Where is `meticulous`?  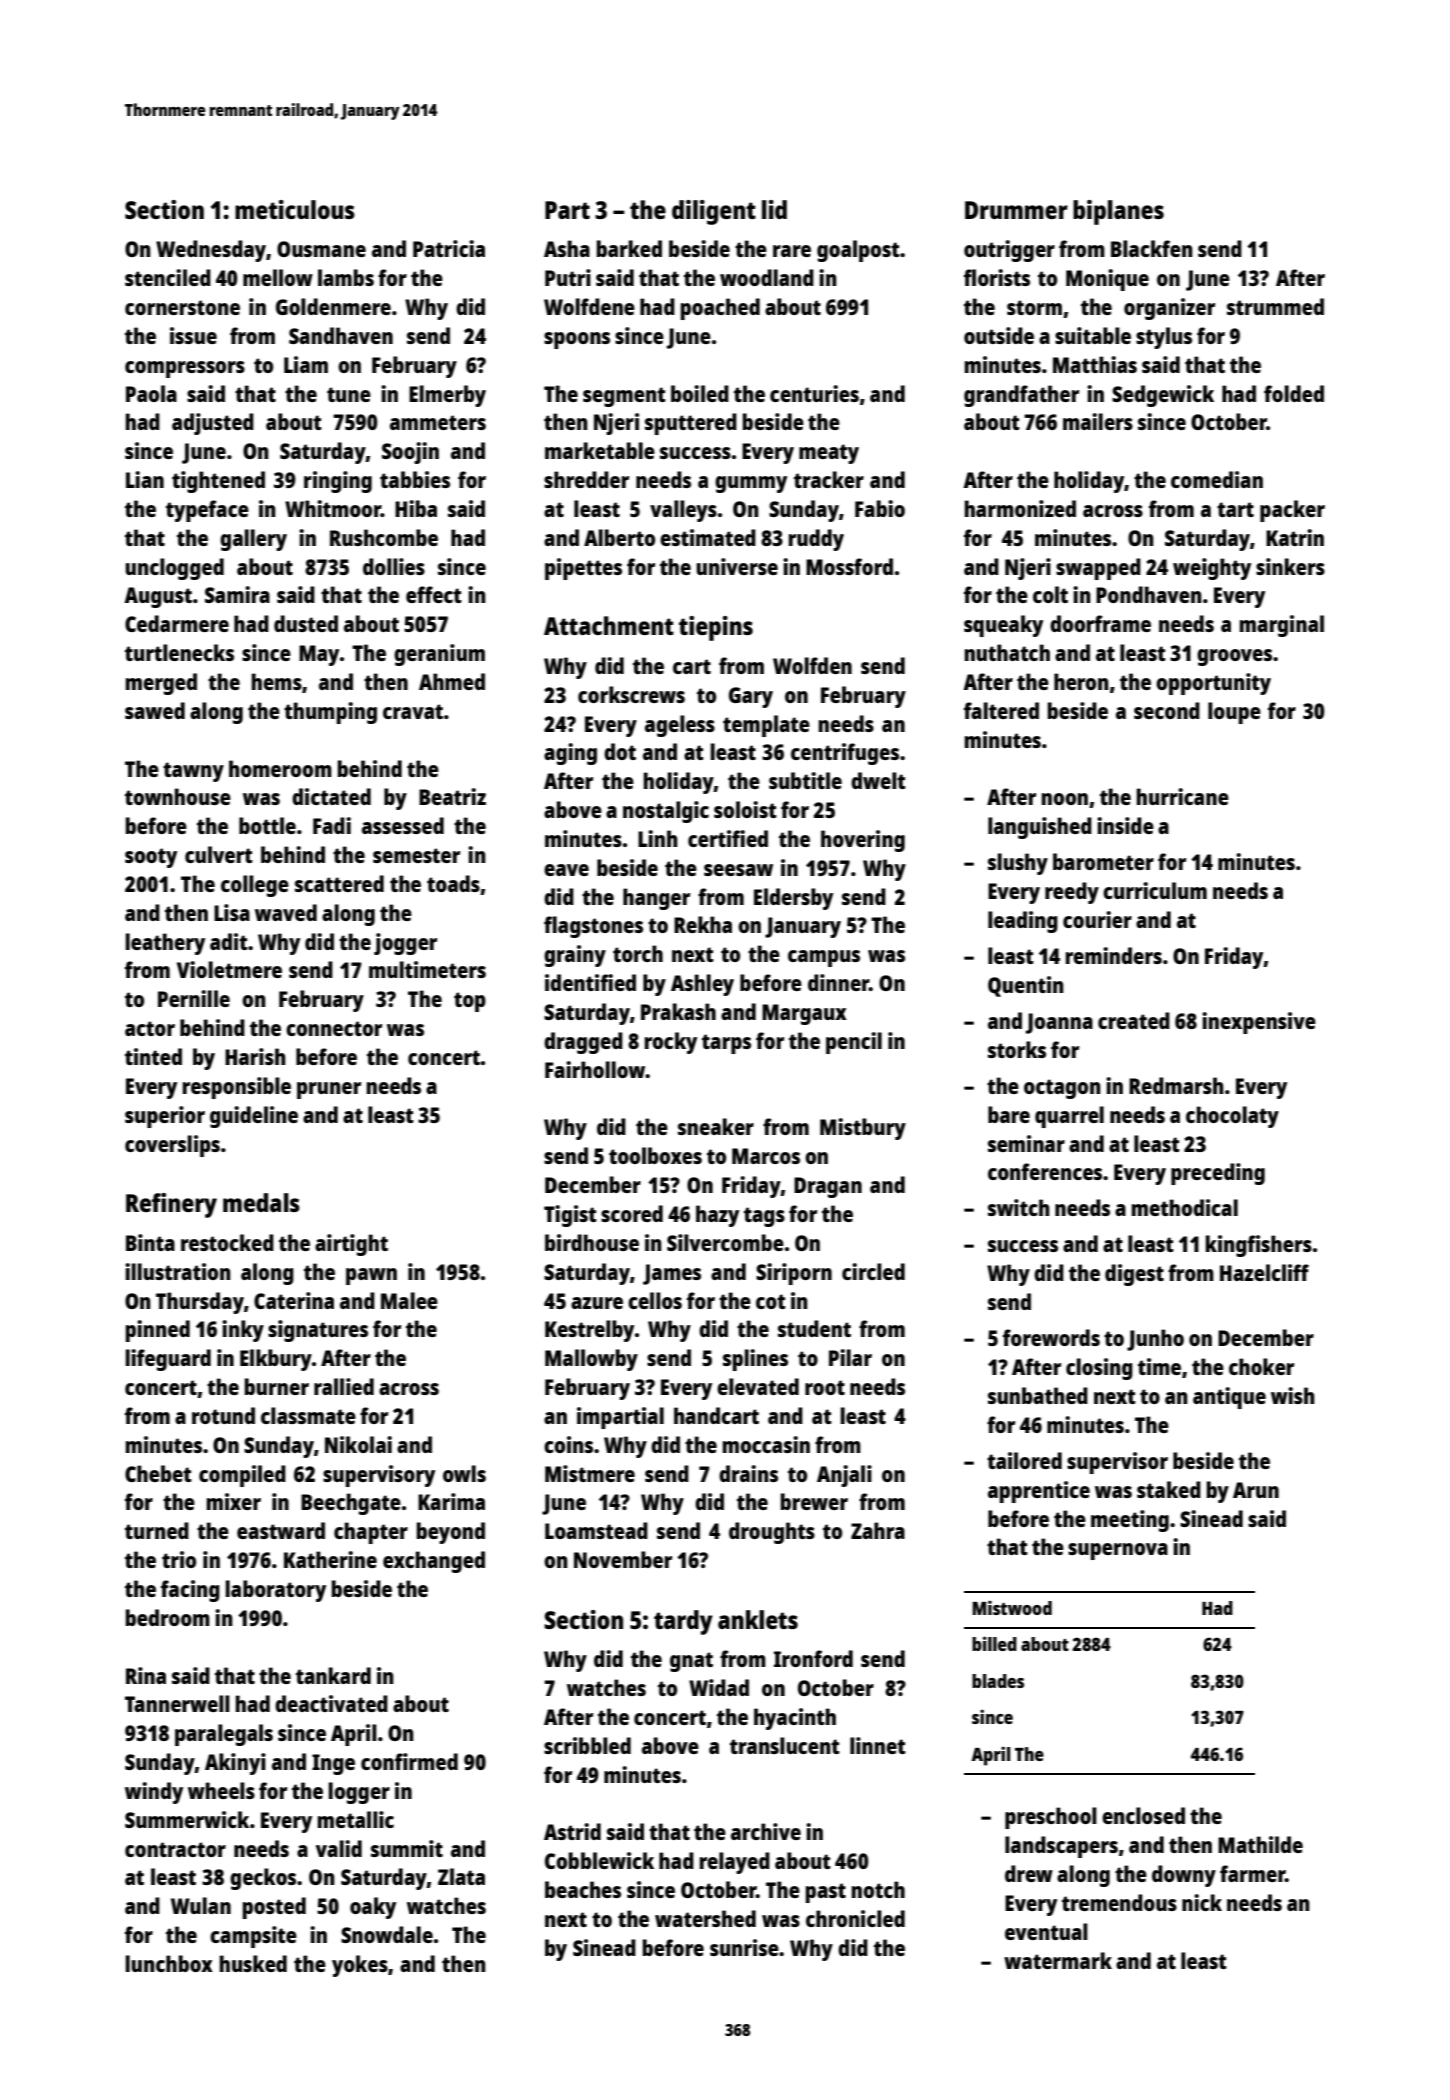 meticulous is located at coordinates (295, 209).
